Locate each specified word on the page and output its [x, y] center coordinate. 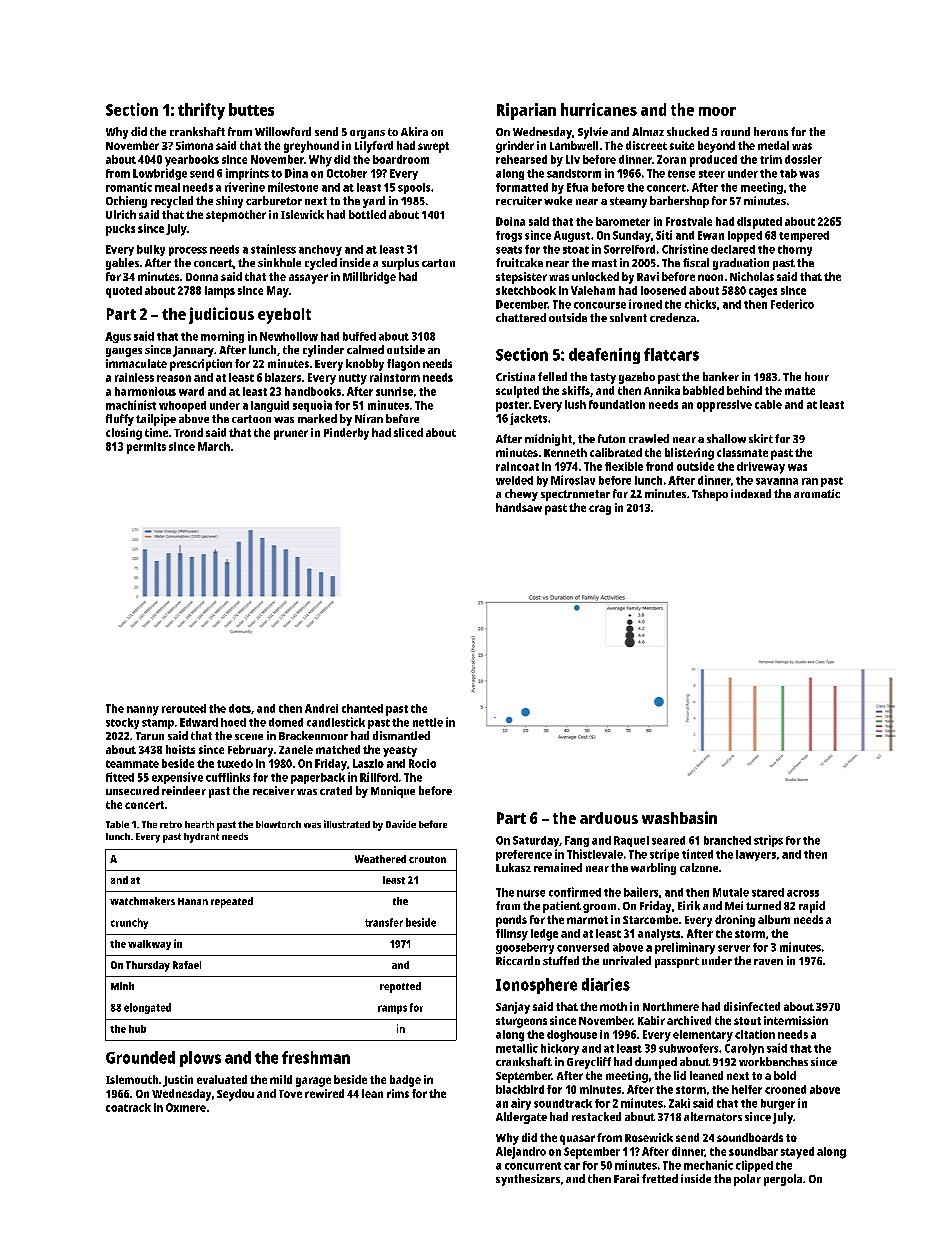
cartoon [251, 419]
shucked [688, 131]
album [774, 919]
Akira [414, 131]
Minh [122, 986]
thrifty [201, 111]
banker [721, 376]
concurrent [533, 1166]
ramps [392, 1009]
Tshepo [710, 495]
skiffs [576, 390]
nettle [428, 722]
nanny [143, 711]
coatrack [128, 1107]
